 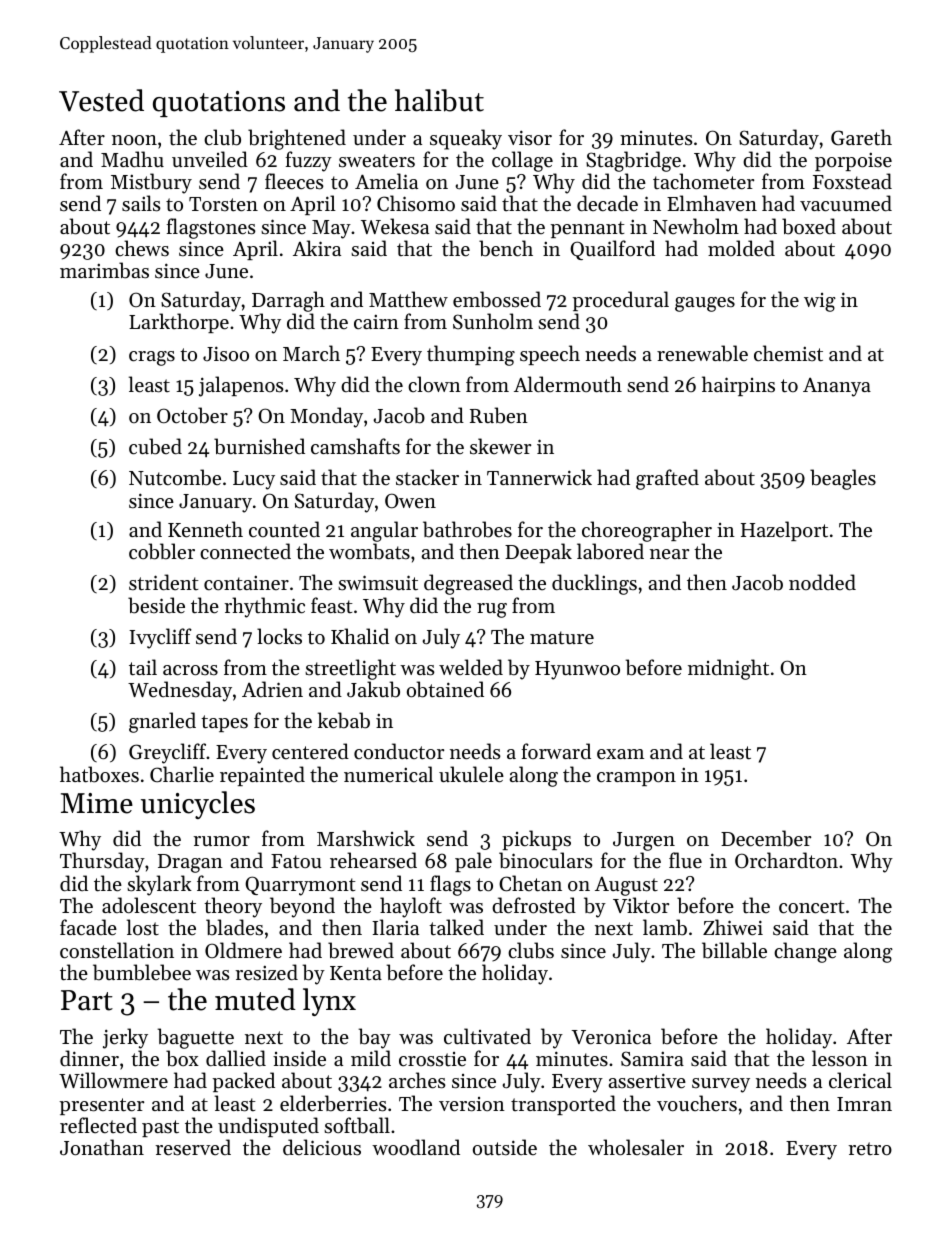 What do you see at coordinates (846, 203) in the screenshot?
I see `vacuumed` at bounding box center [846, 203].
